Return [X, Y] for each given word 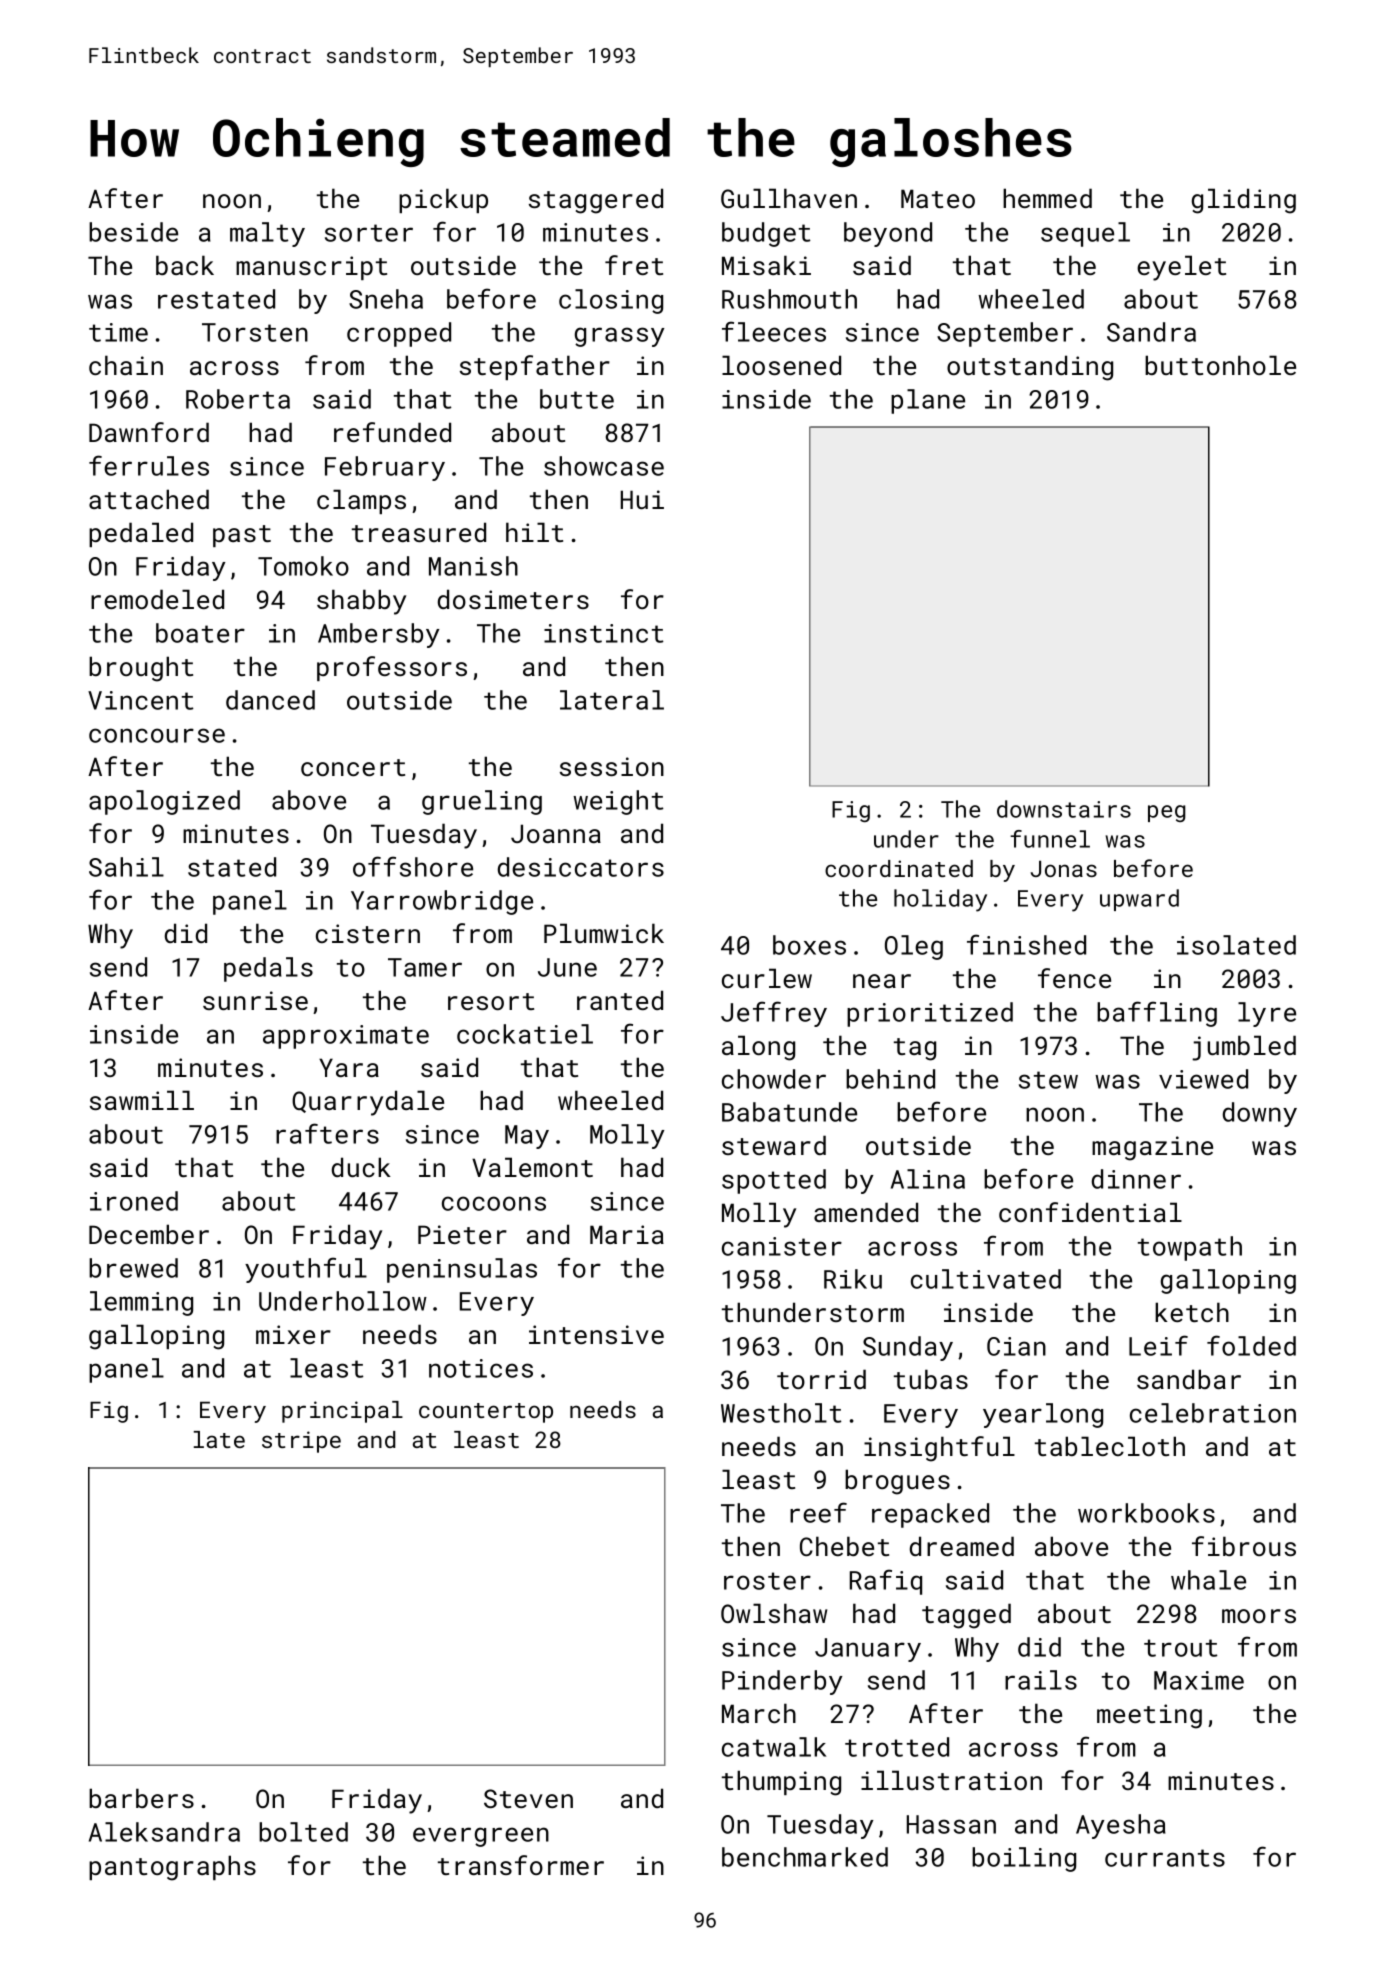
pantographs [172, 1868]
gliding [1244, 201]
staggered [596, 201]
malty [267, 234]
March [759, 1713]
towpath [1190, 1248]
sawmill [142, 1100]
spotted [774, 1181]
